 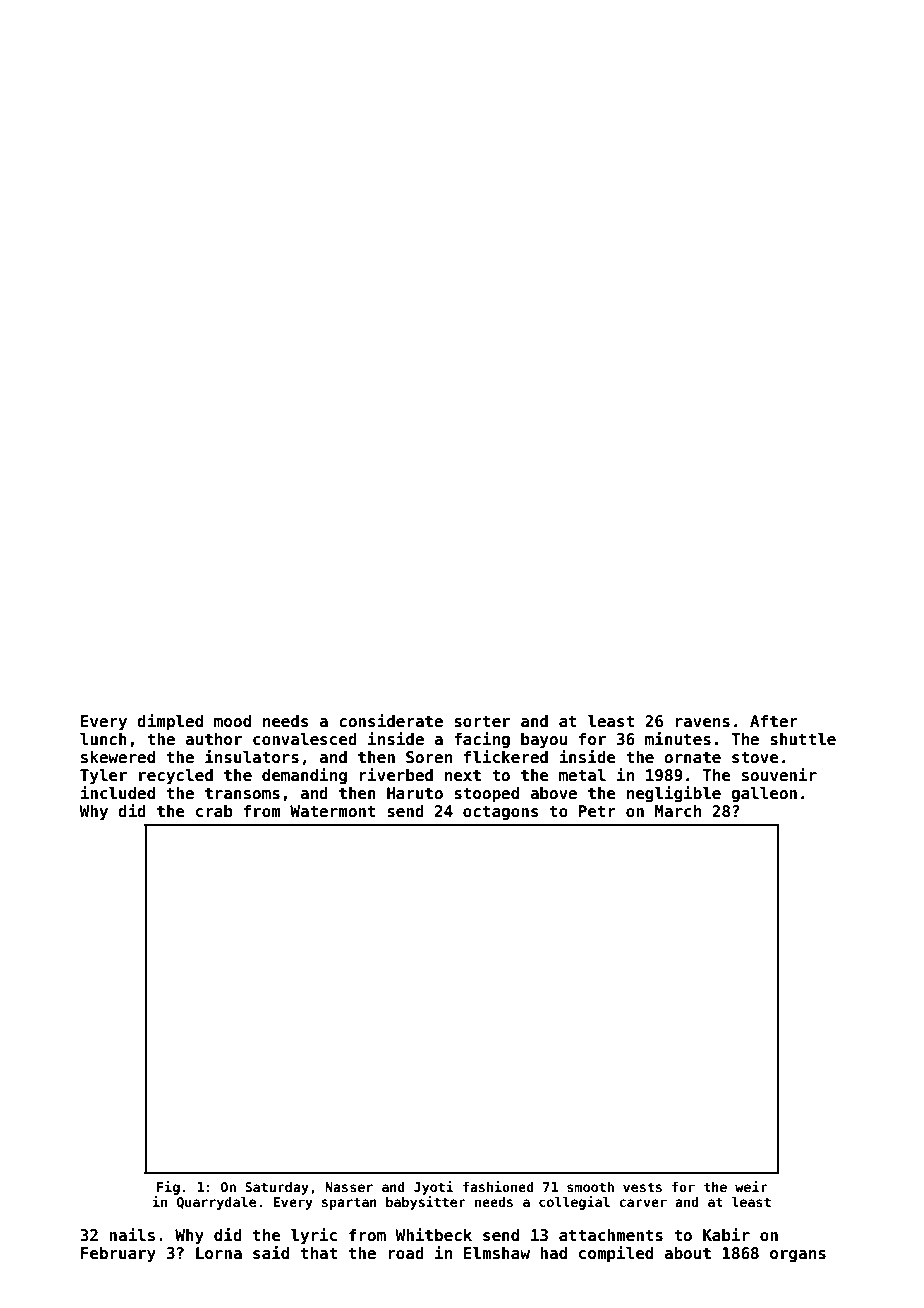 I want to click on Petr, so click(x=597, y=811).
